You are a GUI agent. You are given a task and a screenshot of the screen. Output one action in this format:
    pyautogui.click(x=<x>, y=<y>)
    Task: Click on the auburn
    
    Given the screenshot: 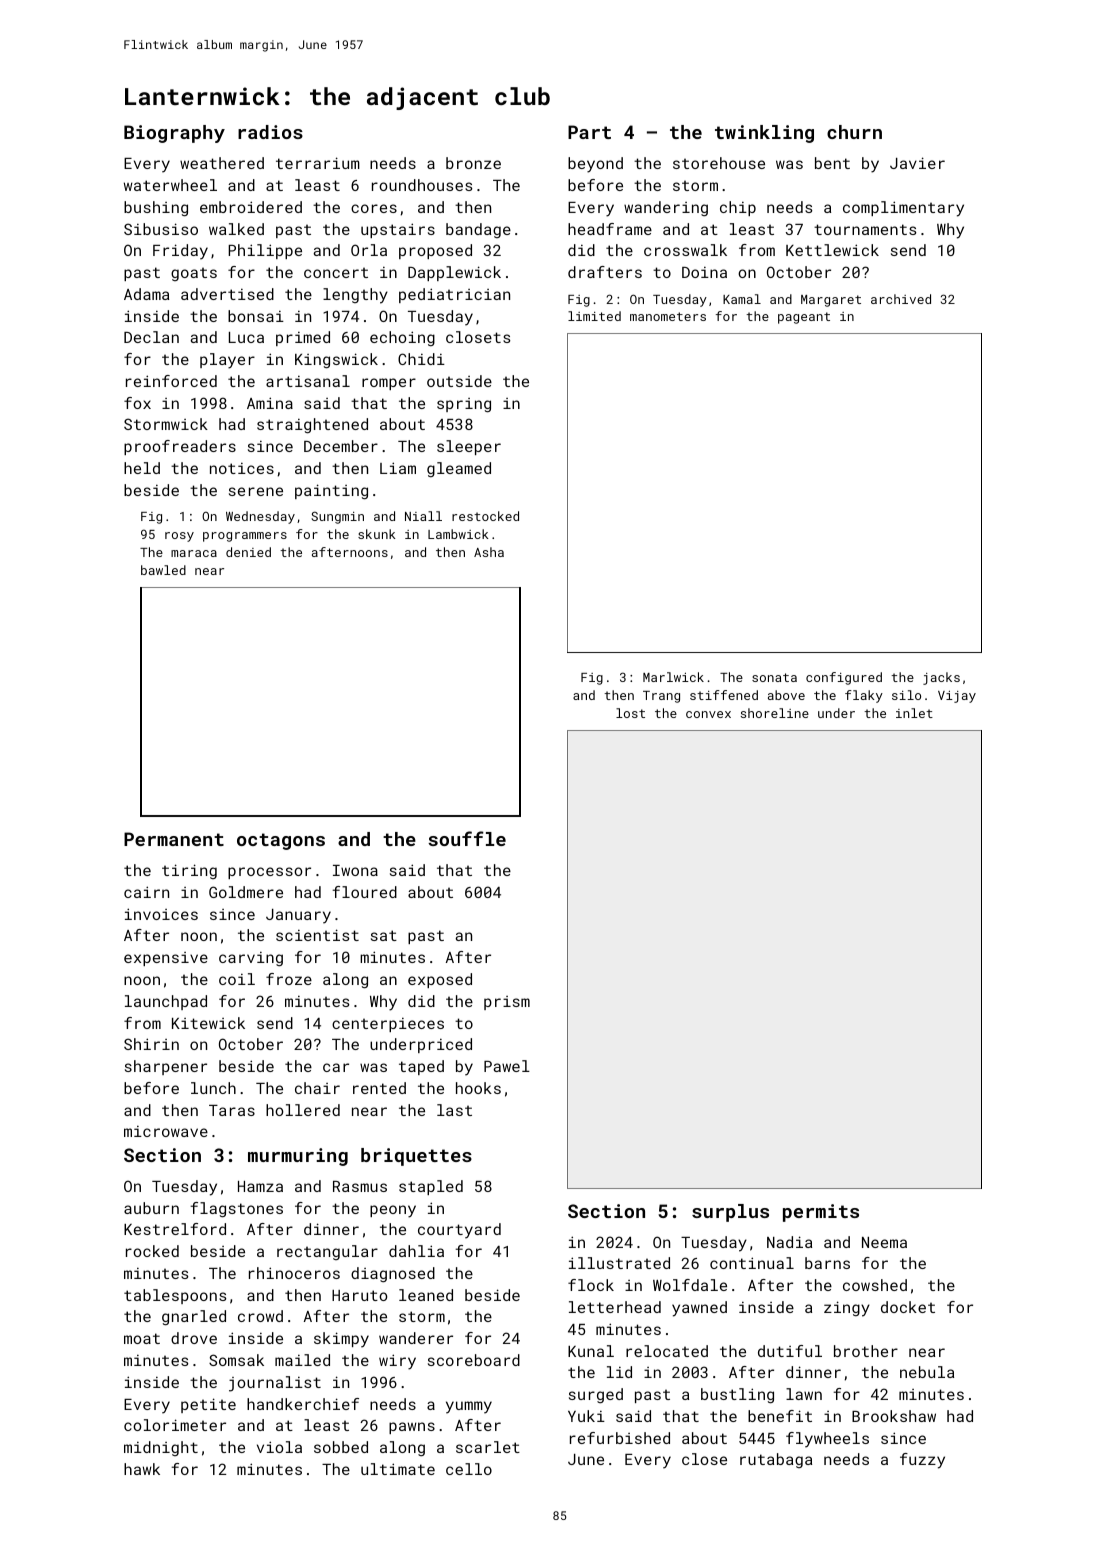 What is the action you would take?
    pyautogui.click(x=151, y=1208)
